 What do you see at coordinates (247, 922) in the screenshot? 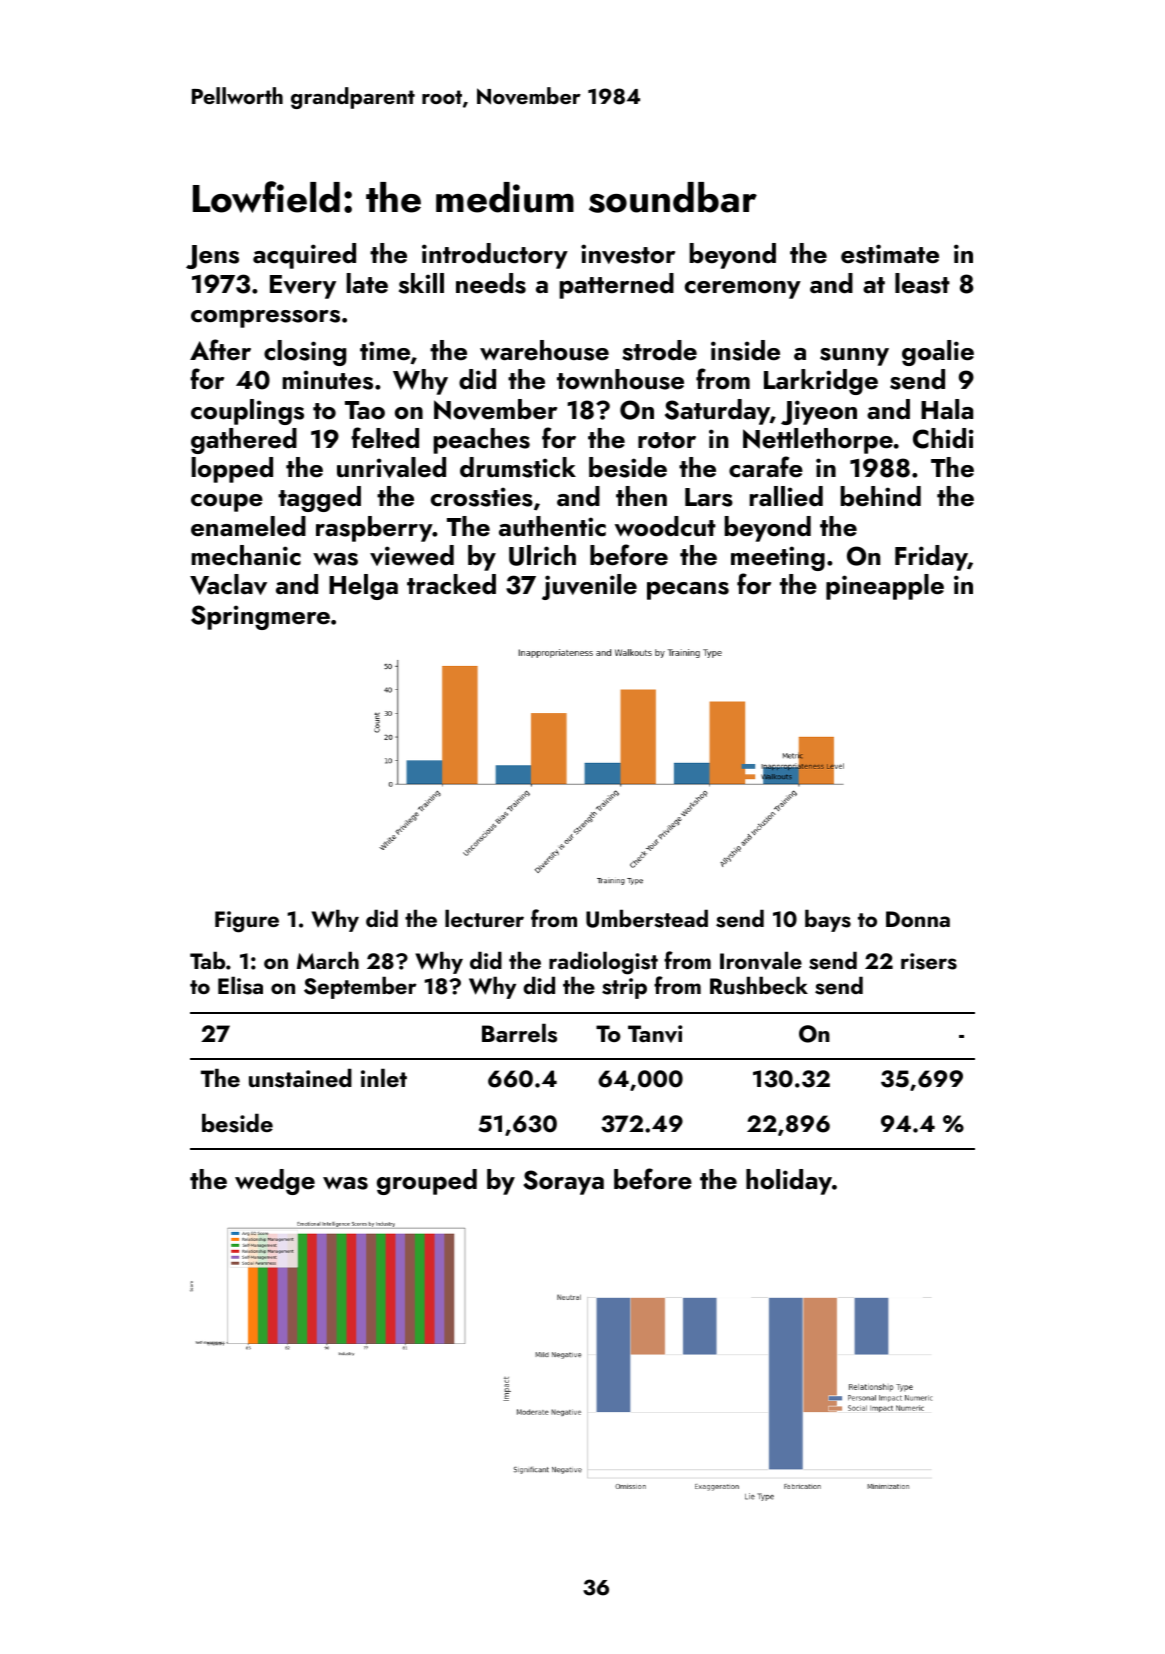
I see `Figure` at bounding box center [247, 922].
